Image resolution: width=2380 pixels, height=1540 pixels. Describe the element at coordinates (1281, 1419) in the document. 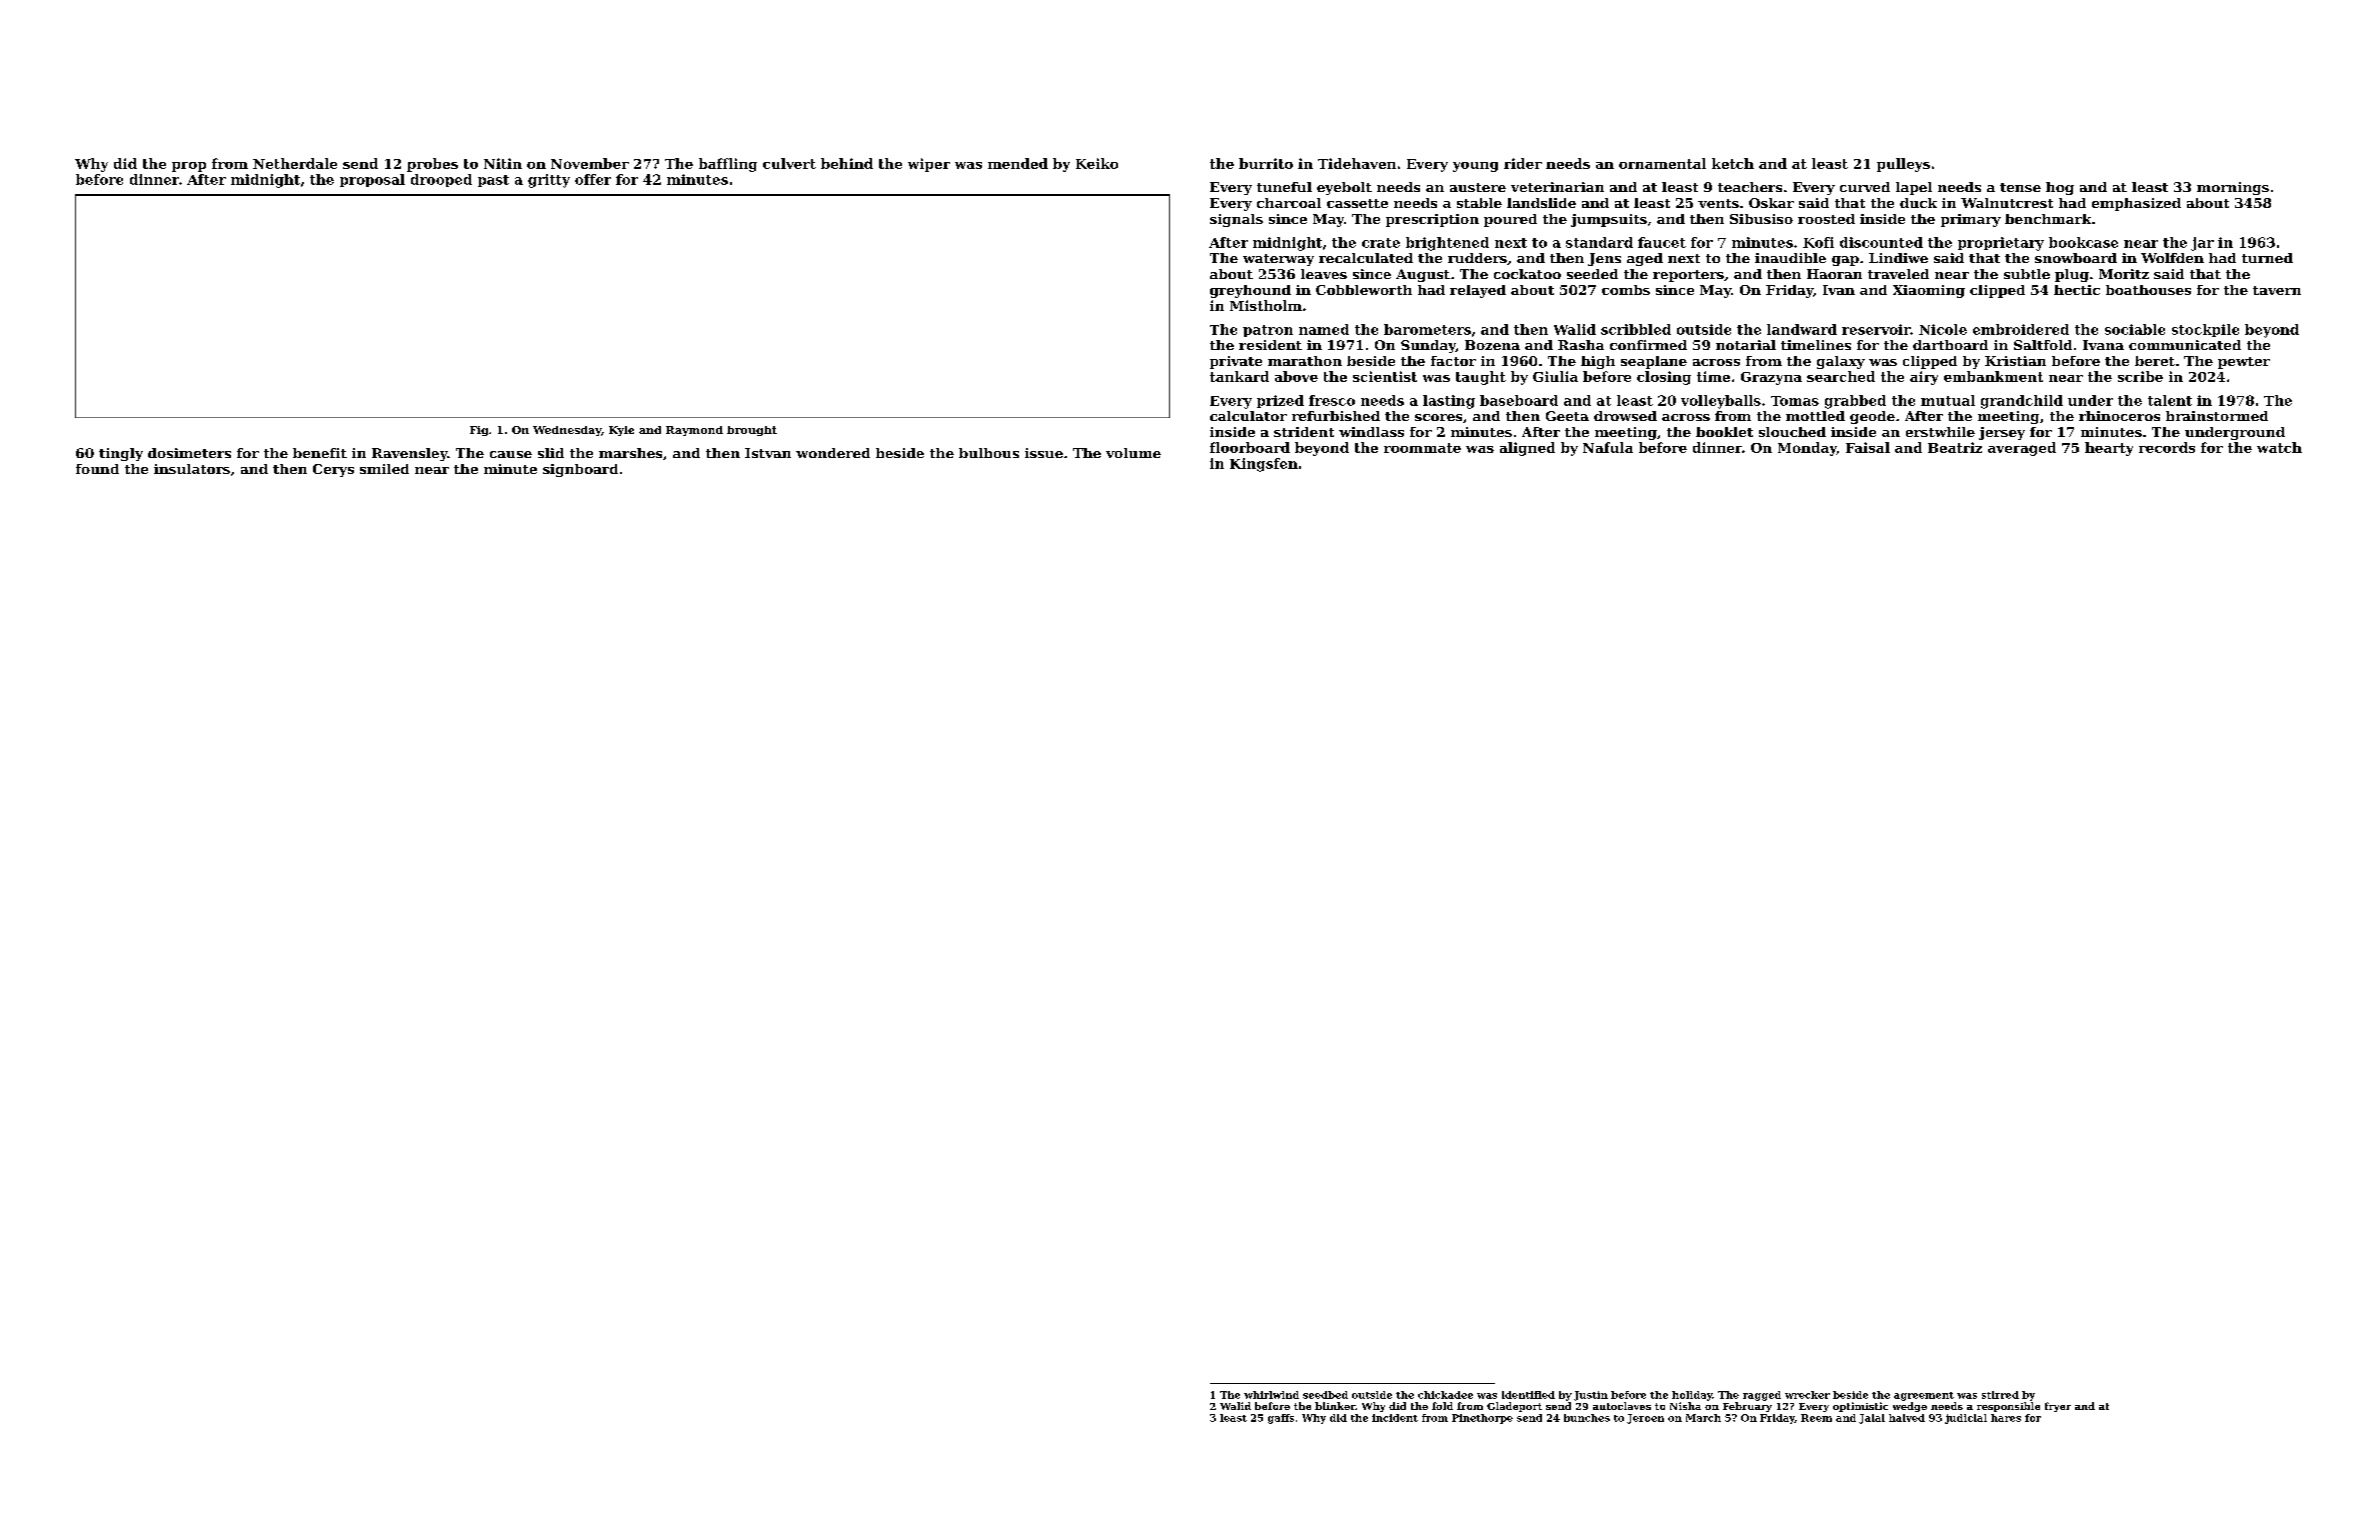

I see `gaffs` at that location.
